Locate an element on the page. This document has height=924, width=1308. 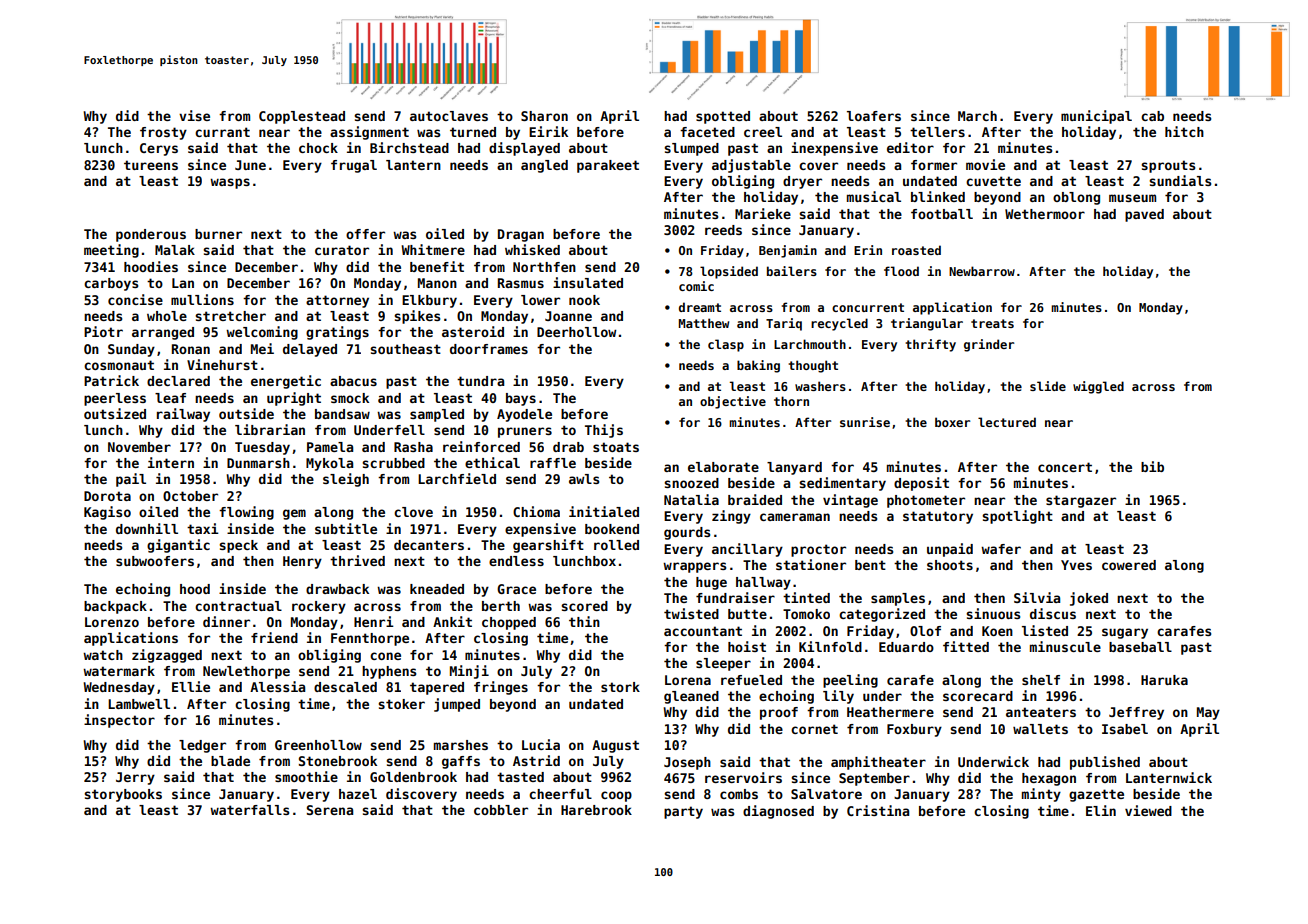
cuvette is located at coordinates (993, 181).
